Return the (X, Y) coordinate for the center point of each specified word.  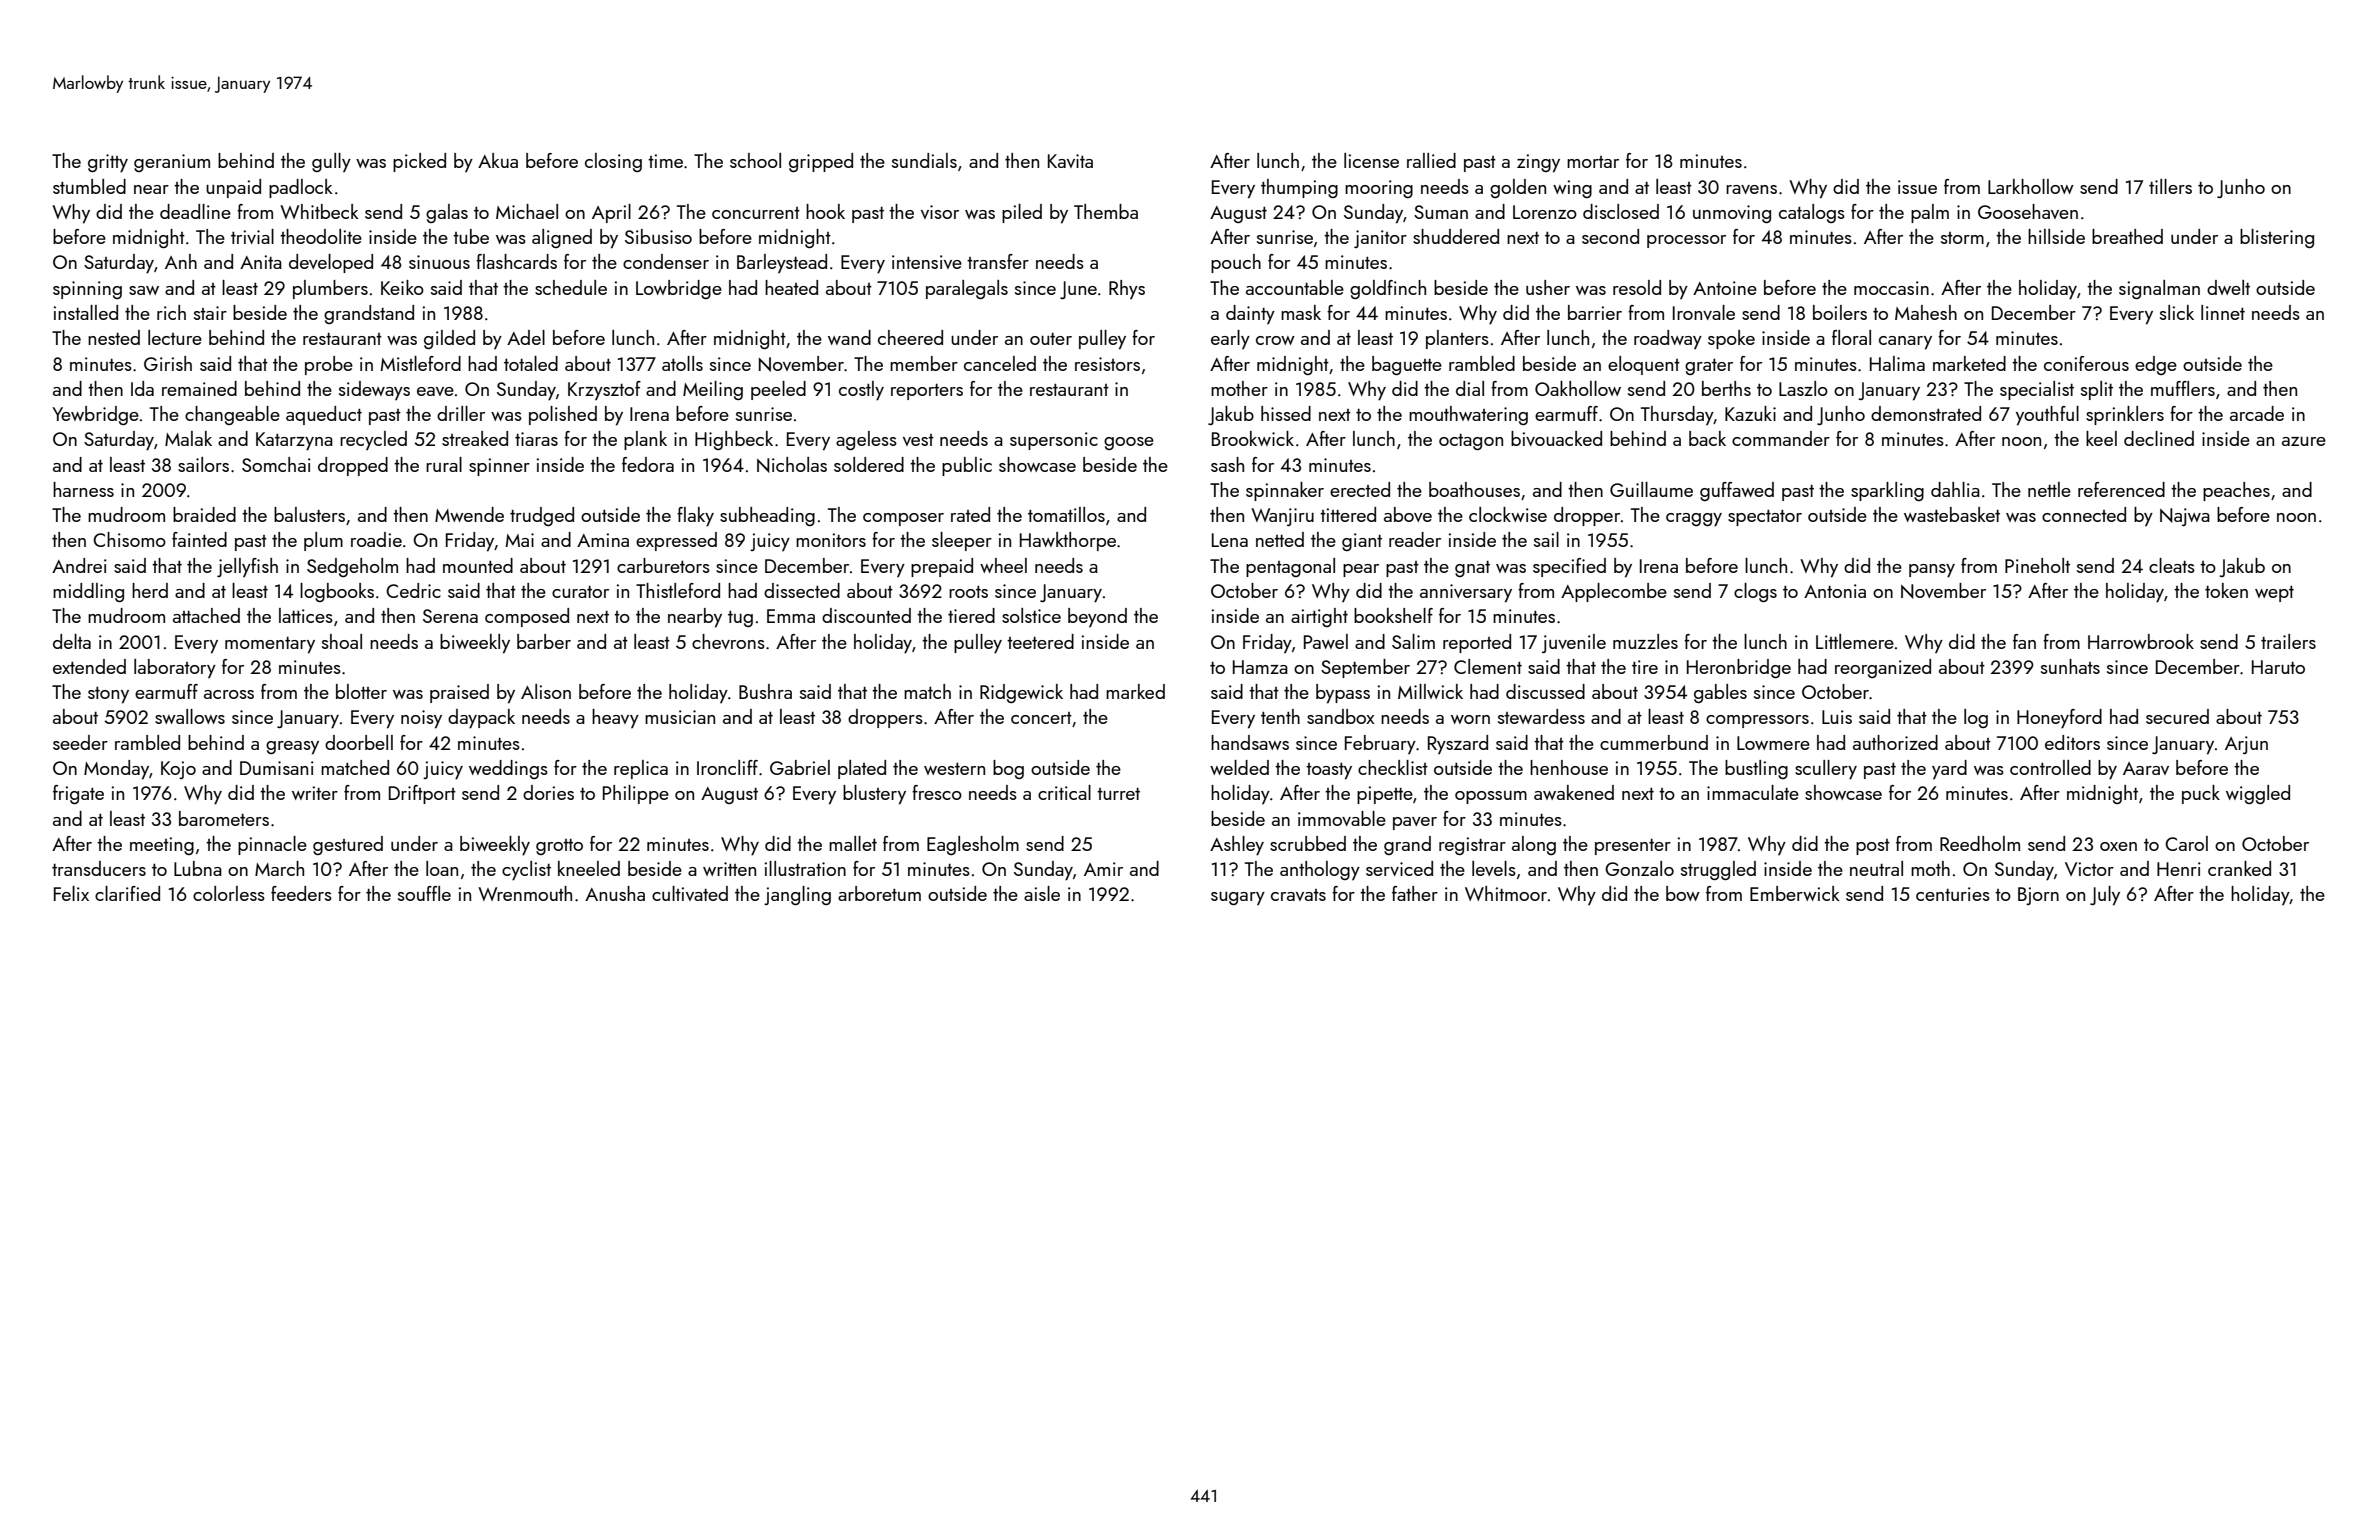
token (2226, 590)
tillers (2170, 186)
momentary (270, 645)
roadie (376, 539)
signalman (2159, 289)
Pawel (1326, 641)
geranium (172, 163)
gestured (348, 845)
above (1408, 514)
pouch (1236, 263)
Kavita (1070, 161)
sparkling (1887, 491)
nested (114, 337)
